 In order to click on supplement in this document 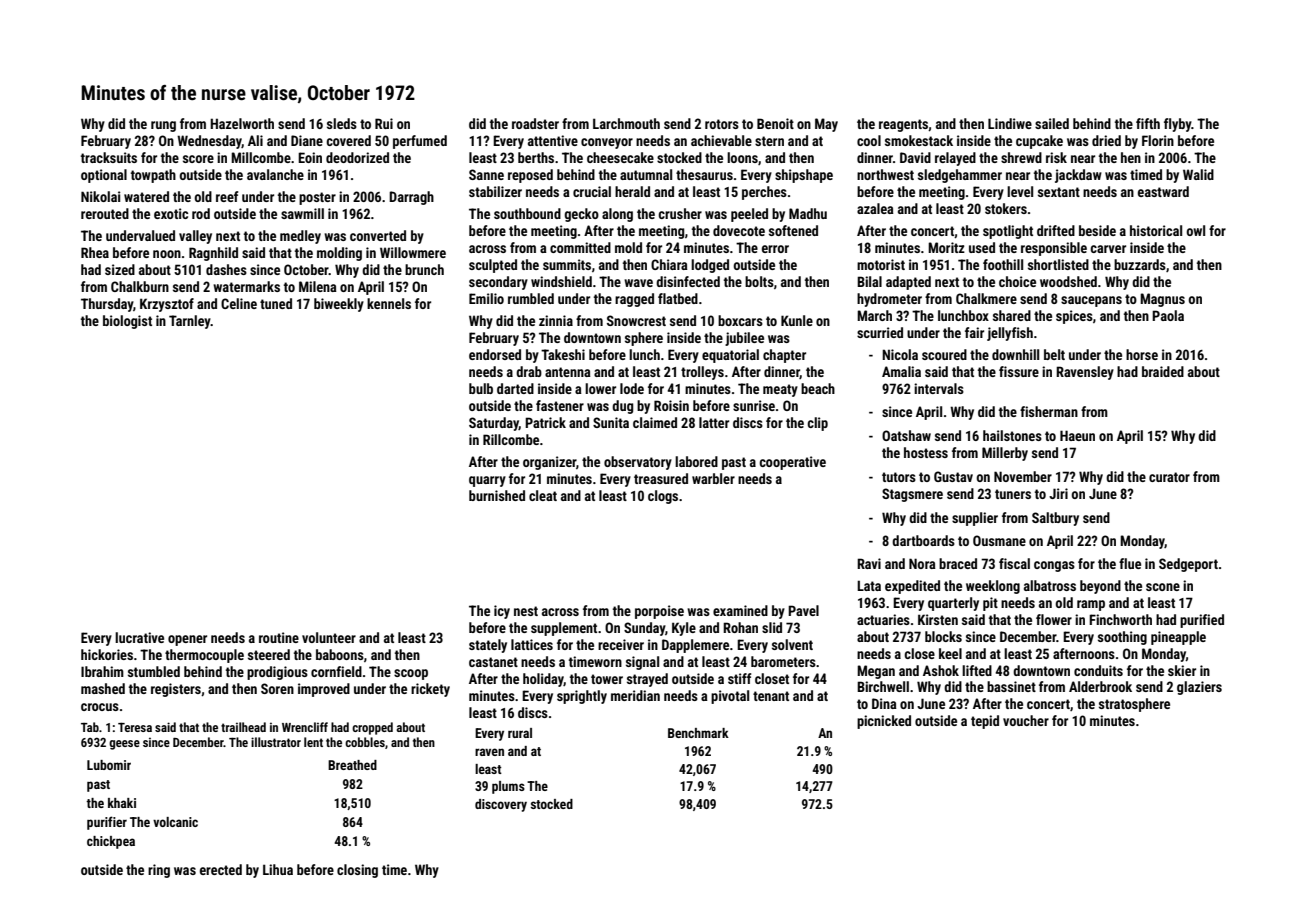, I will do `click(564, 629)`.
